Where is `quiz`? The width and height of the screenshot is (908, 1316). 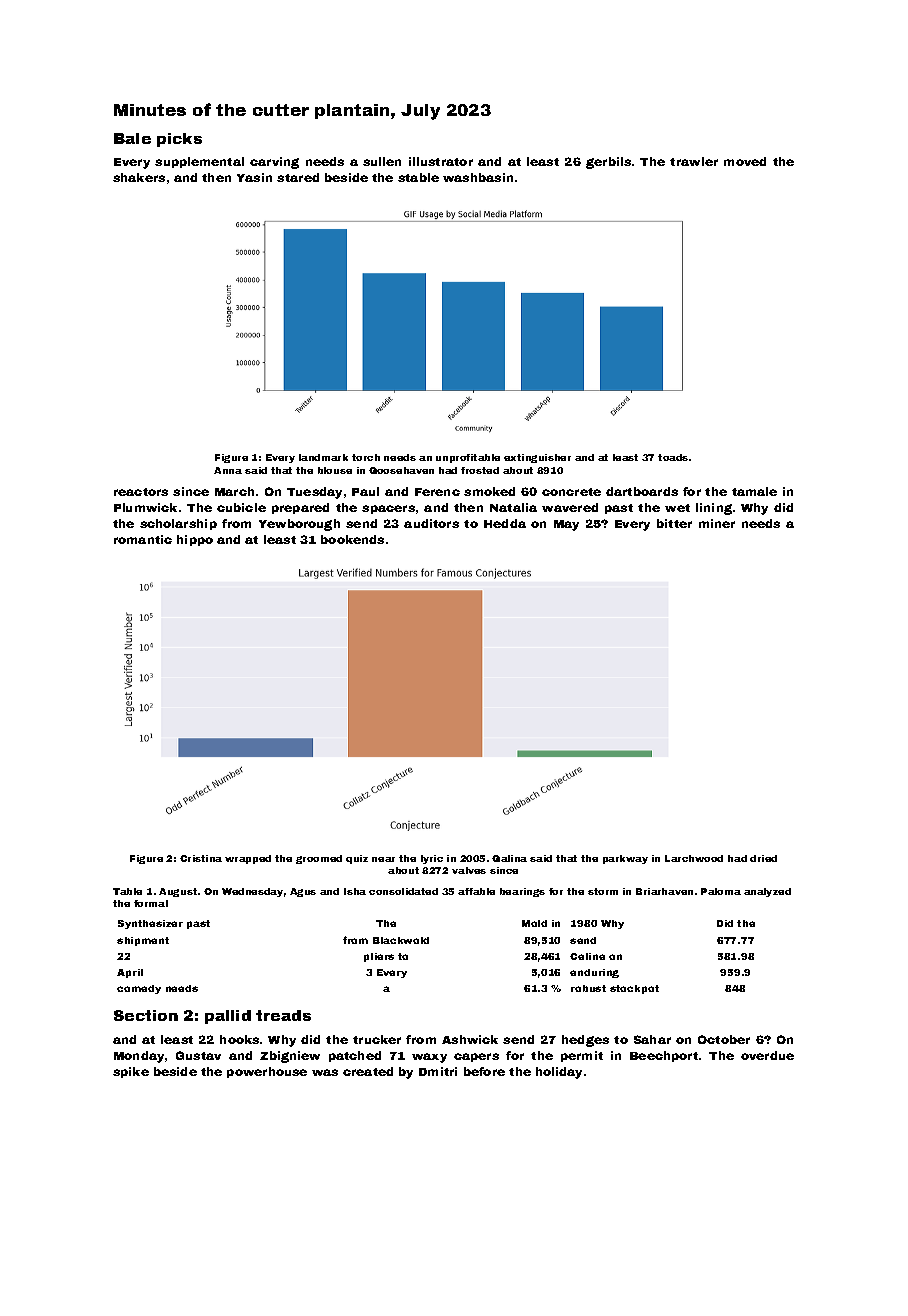 quiz is located at coordinates (357, 859).
